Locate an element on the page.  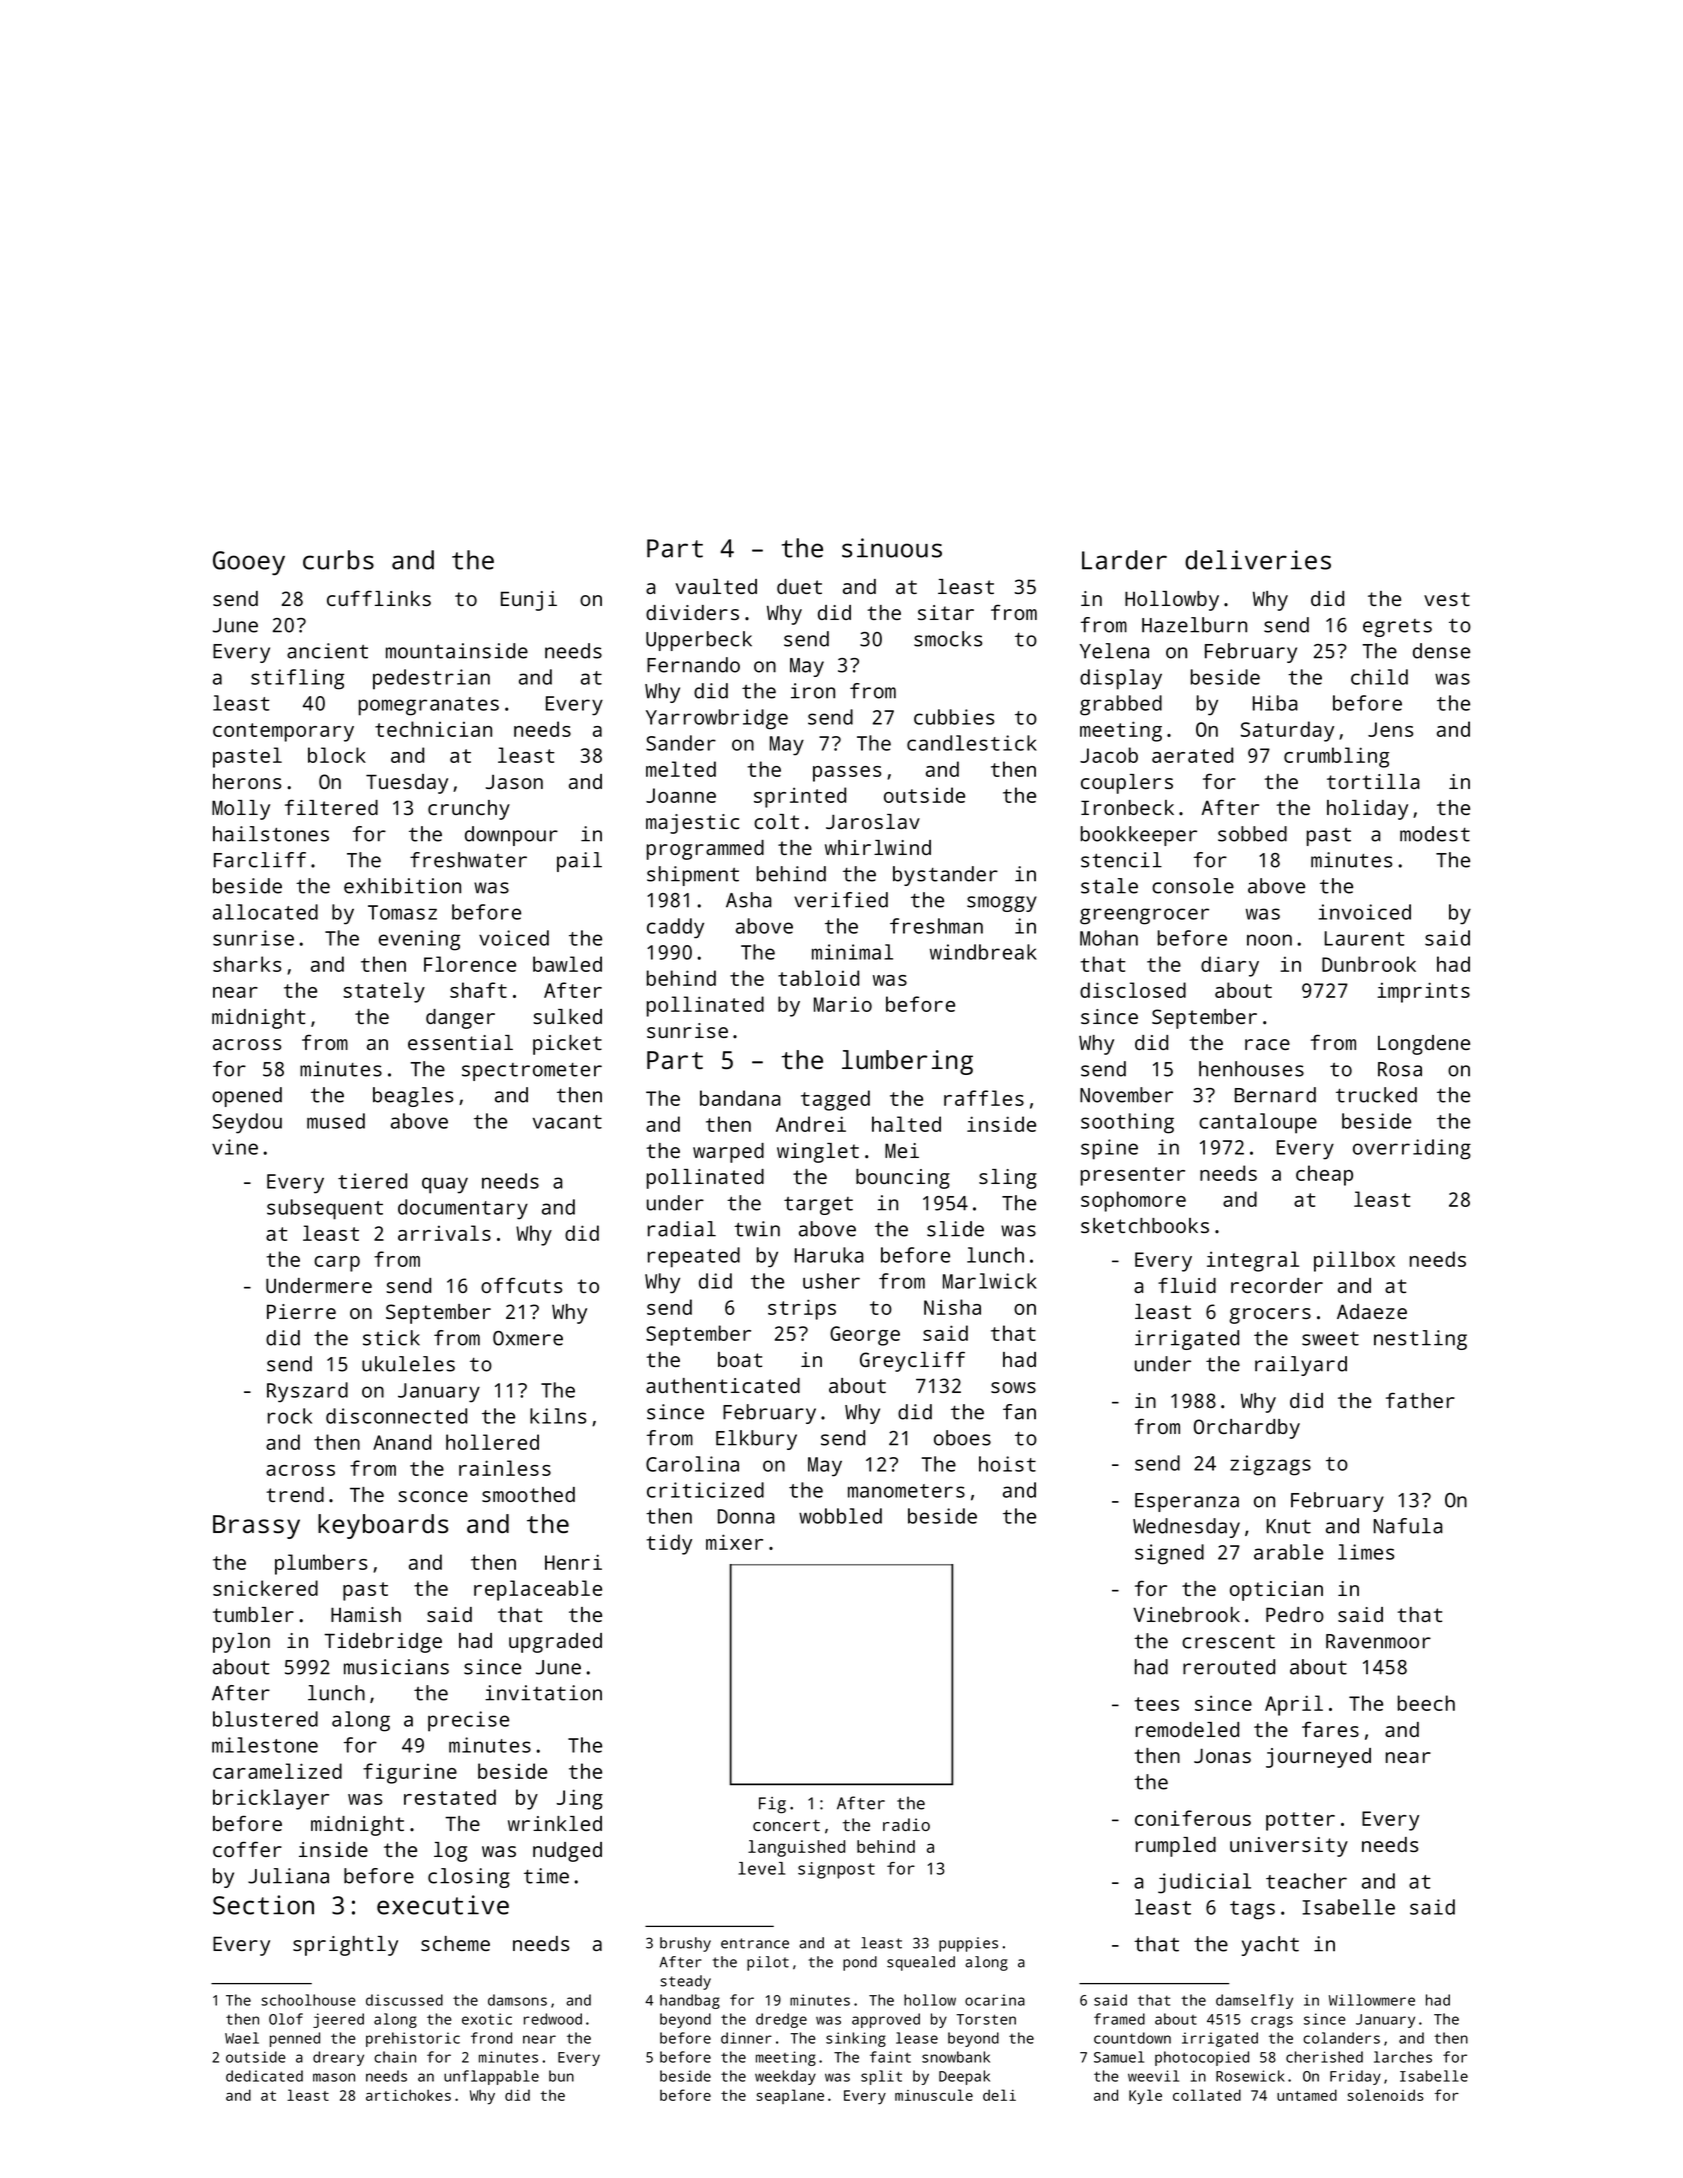
nestling is located at coordinates (1420, 1340).
